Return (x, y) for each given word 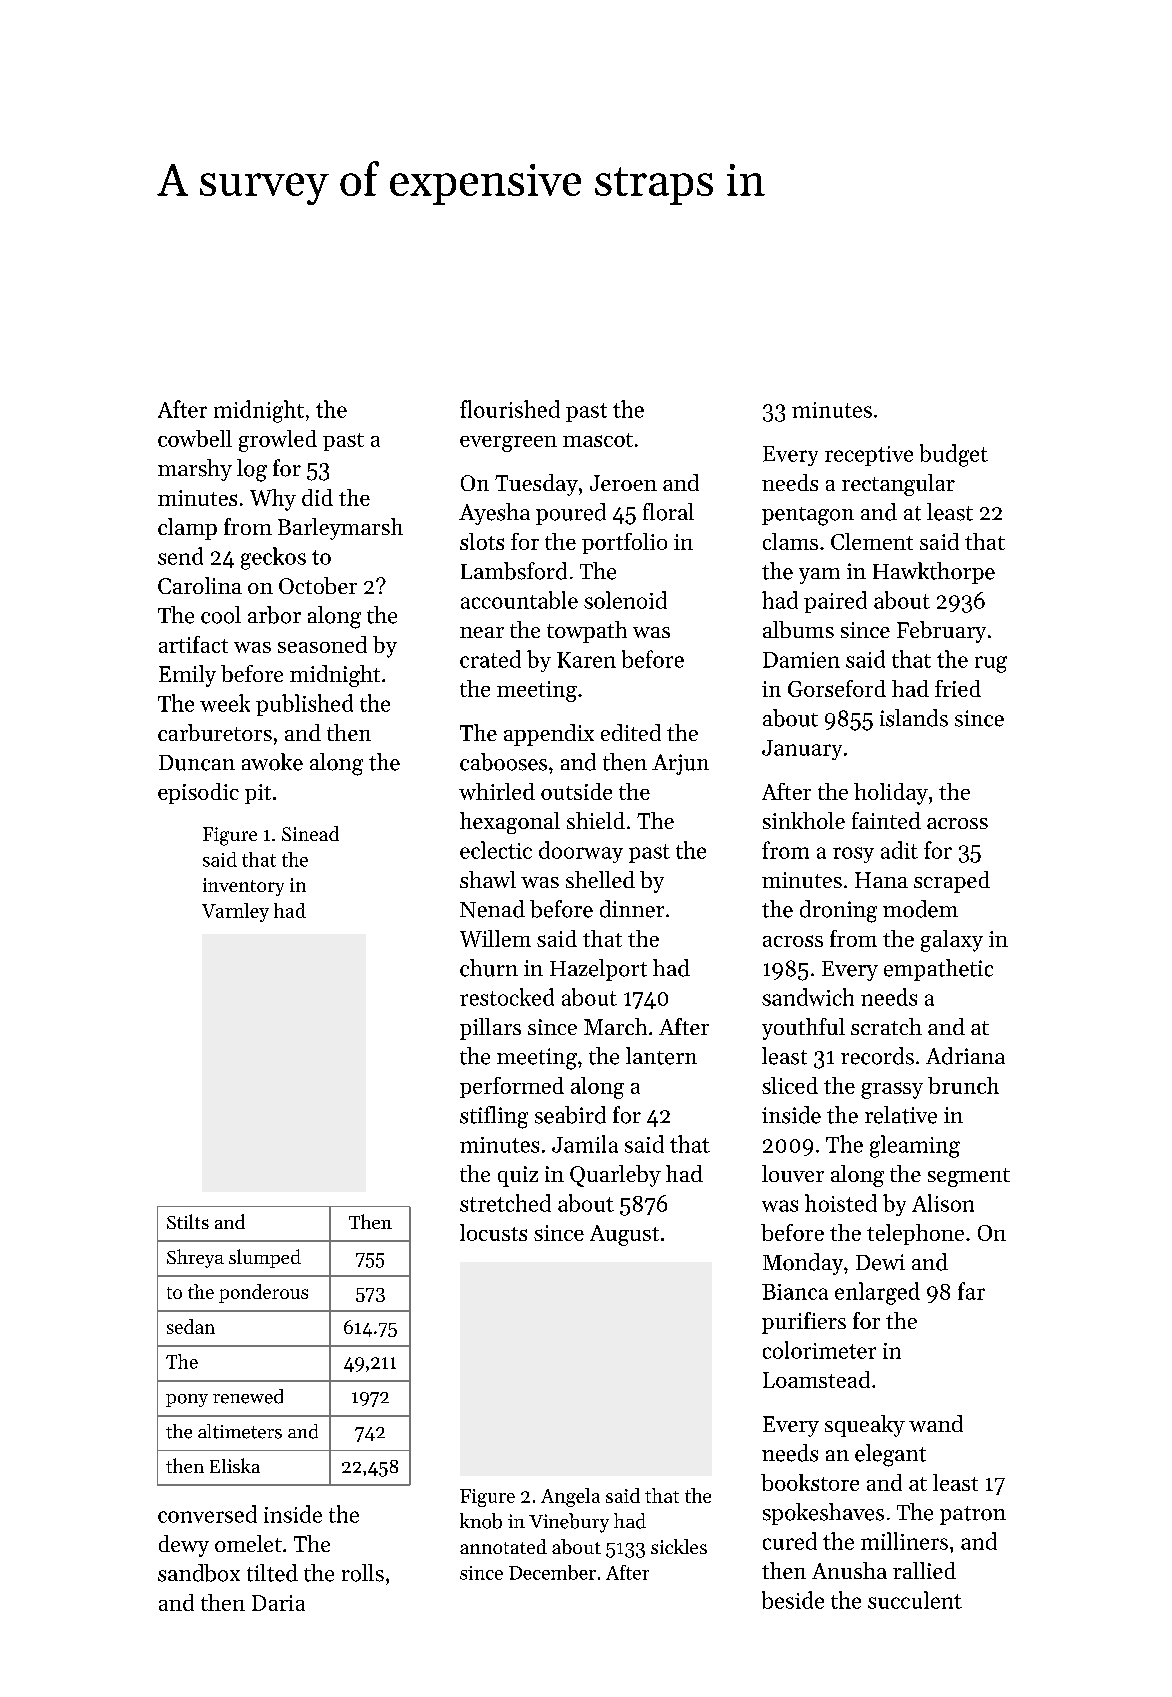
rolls (363, 1573)
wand (936, 1423)
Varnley (235, 912)
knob (481, 1521)
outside (576, 791)
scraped (952, 882)
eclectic (496, 850)
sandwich (808, 997)
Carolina (200, 585)
